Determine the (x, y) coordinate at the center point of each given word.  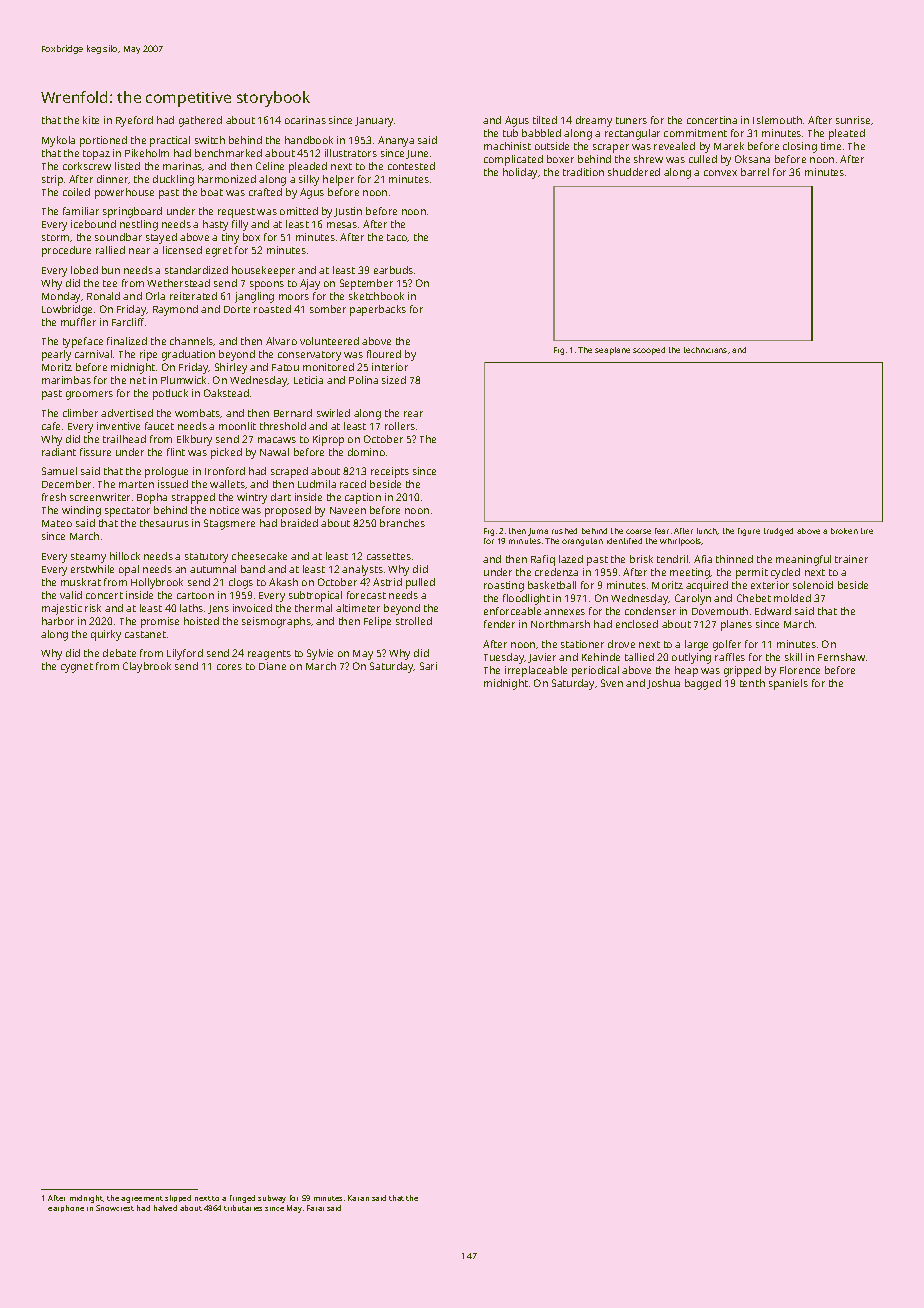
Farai (315, 1208)
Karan (358, 1198)
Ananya (396, 141)
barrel (755, 172)
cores (229, 667)
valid (71, 595)
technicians (705, 350)
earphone (66, 1208)
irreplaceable (536, 671)
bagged (703, 684)
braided (299, 523)
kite (91, 120)
